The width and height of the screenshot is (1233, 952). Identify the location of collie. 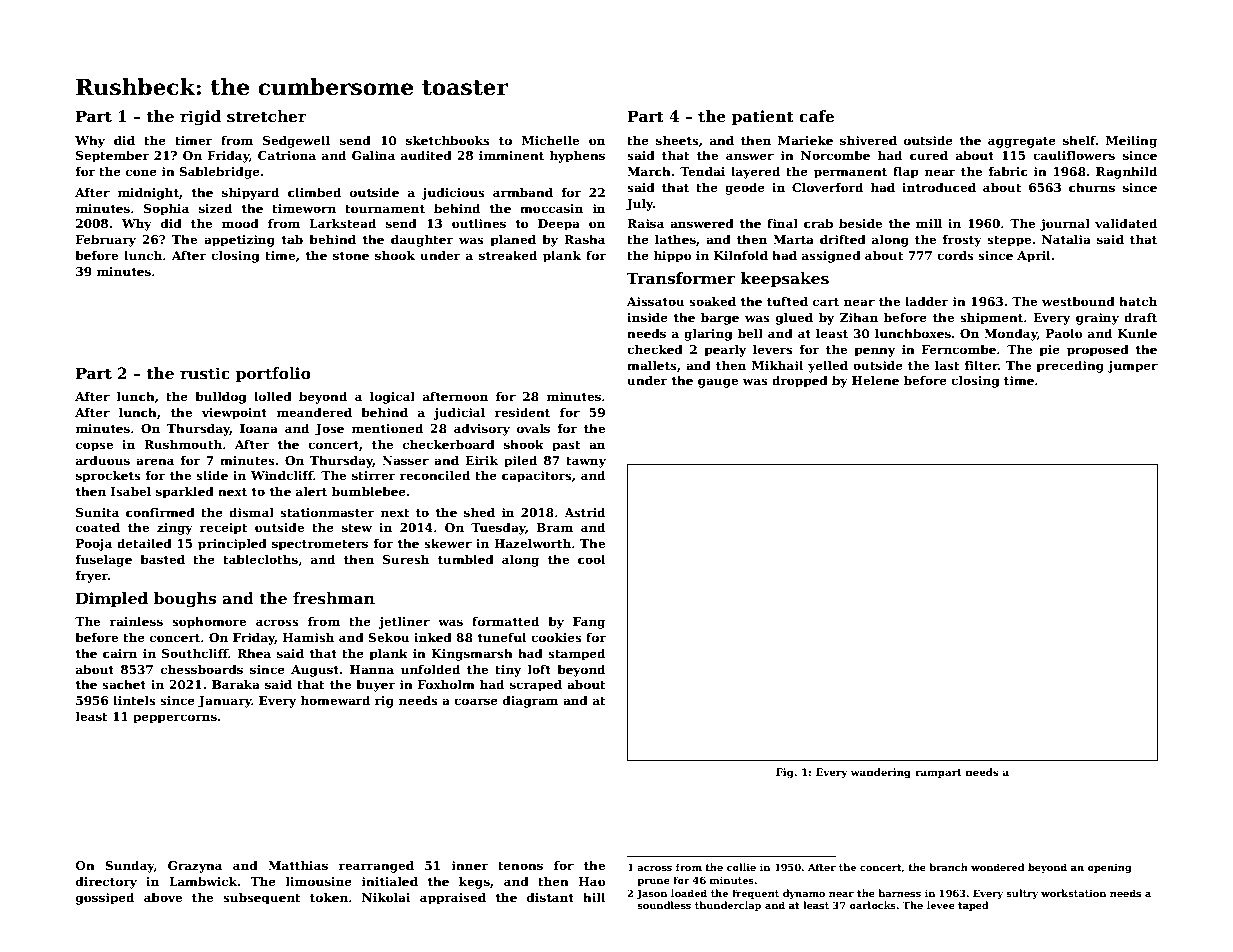
(741, 867).
